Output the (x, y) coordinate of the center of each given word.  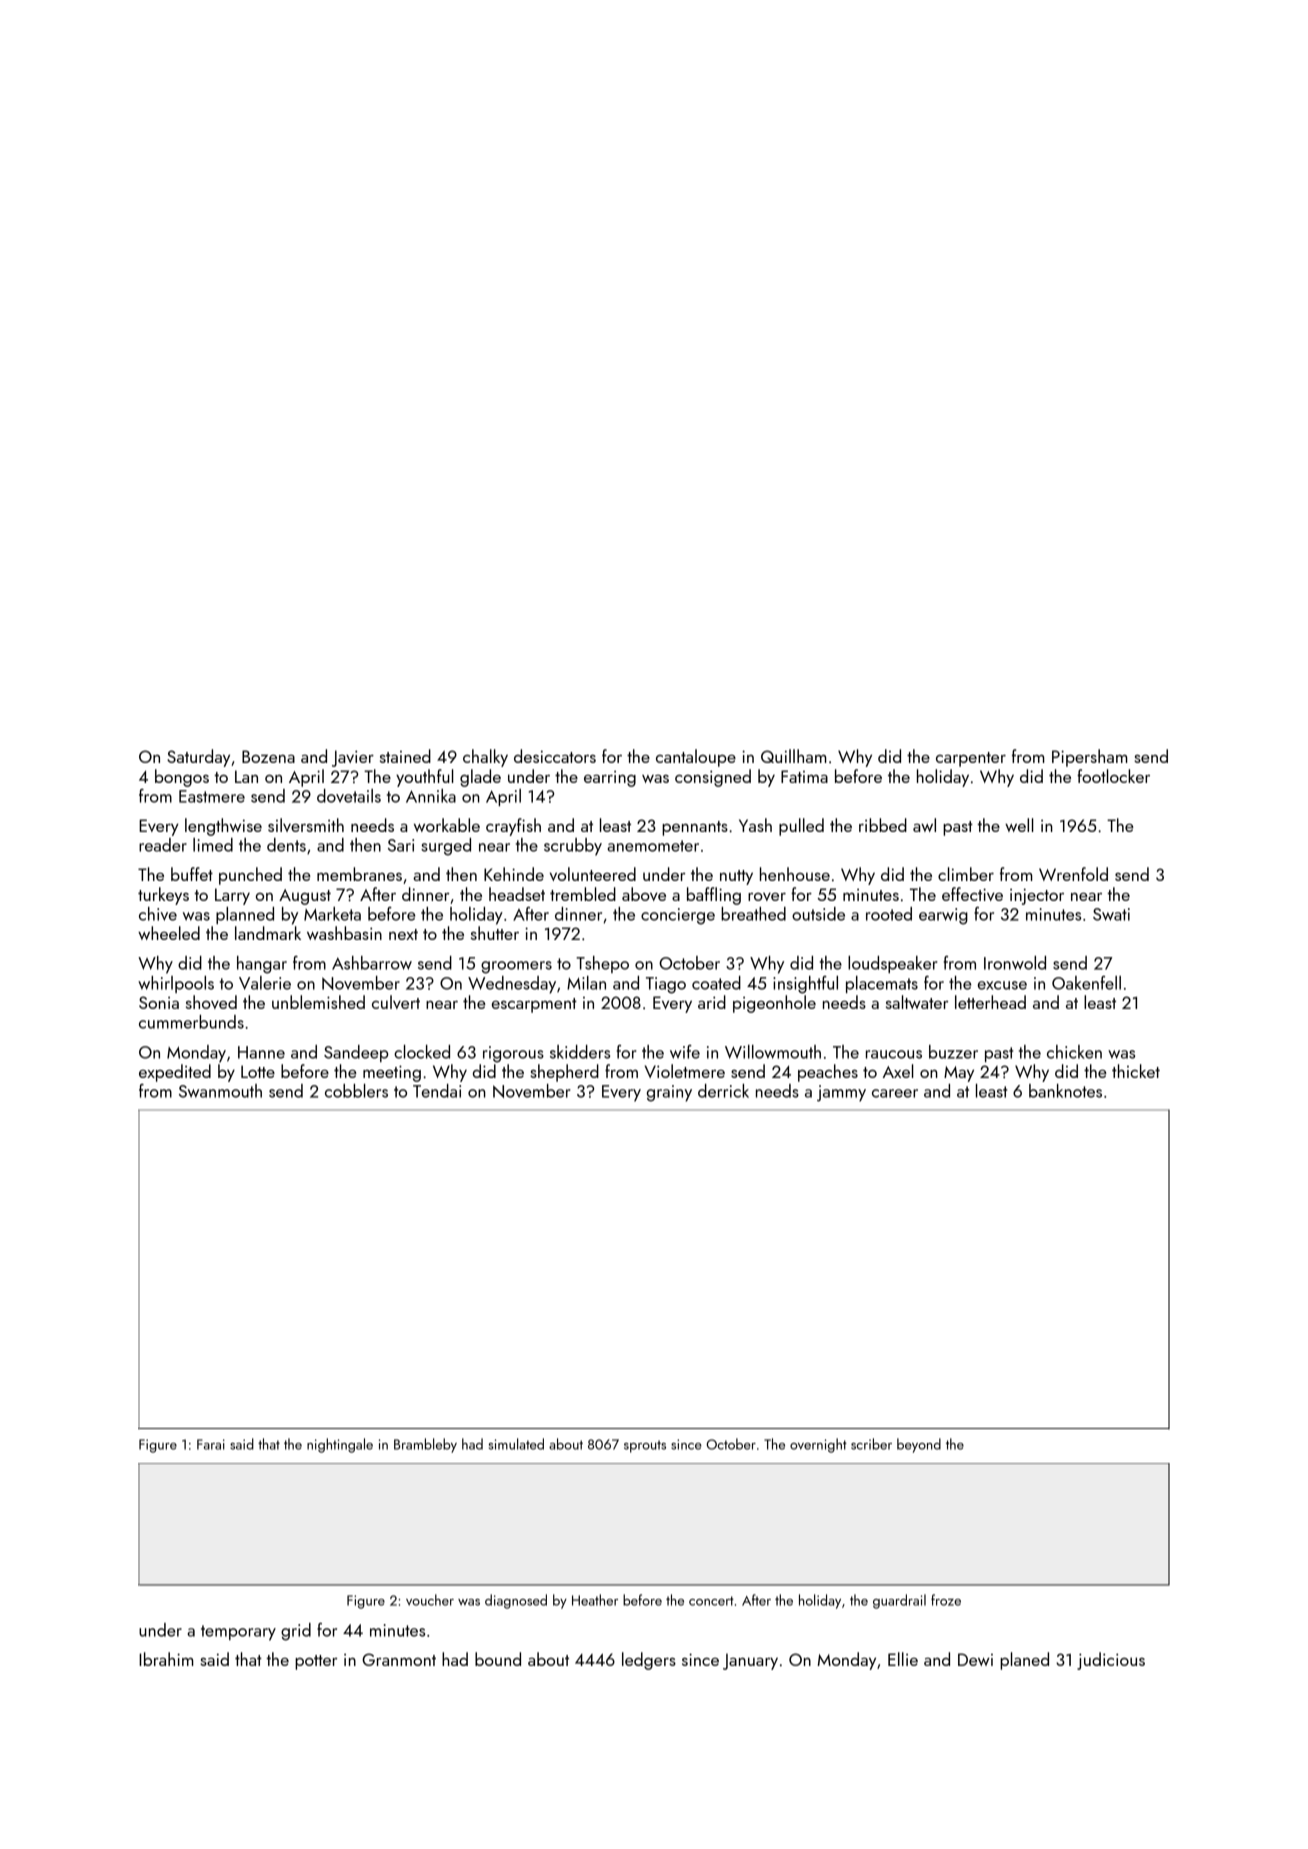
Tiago (666, 985)
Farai (211, 1444)
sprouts (645, 1446)
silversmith (306, 825)
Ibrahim (166, 1659)
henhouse (795, 874)
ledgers (649, 1661)
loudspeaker (892, 964)
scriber (871, 1444)
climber (966, 874)
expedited (175, 1073)
